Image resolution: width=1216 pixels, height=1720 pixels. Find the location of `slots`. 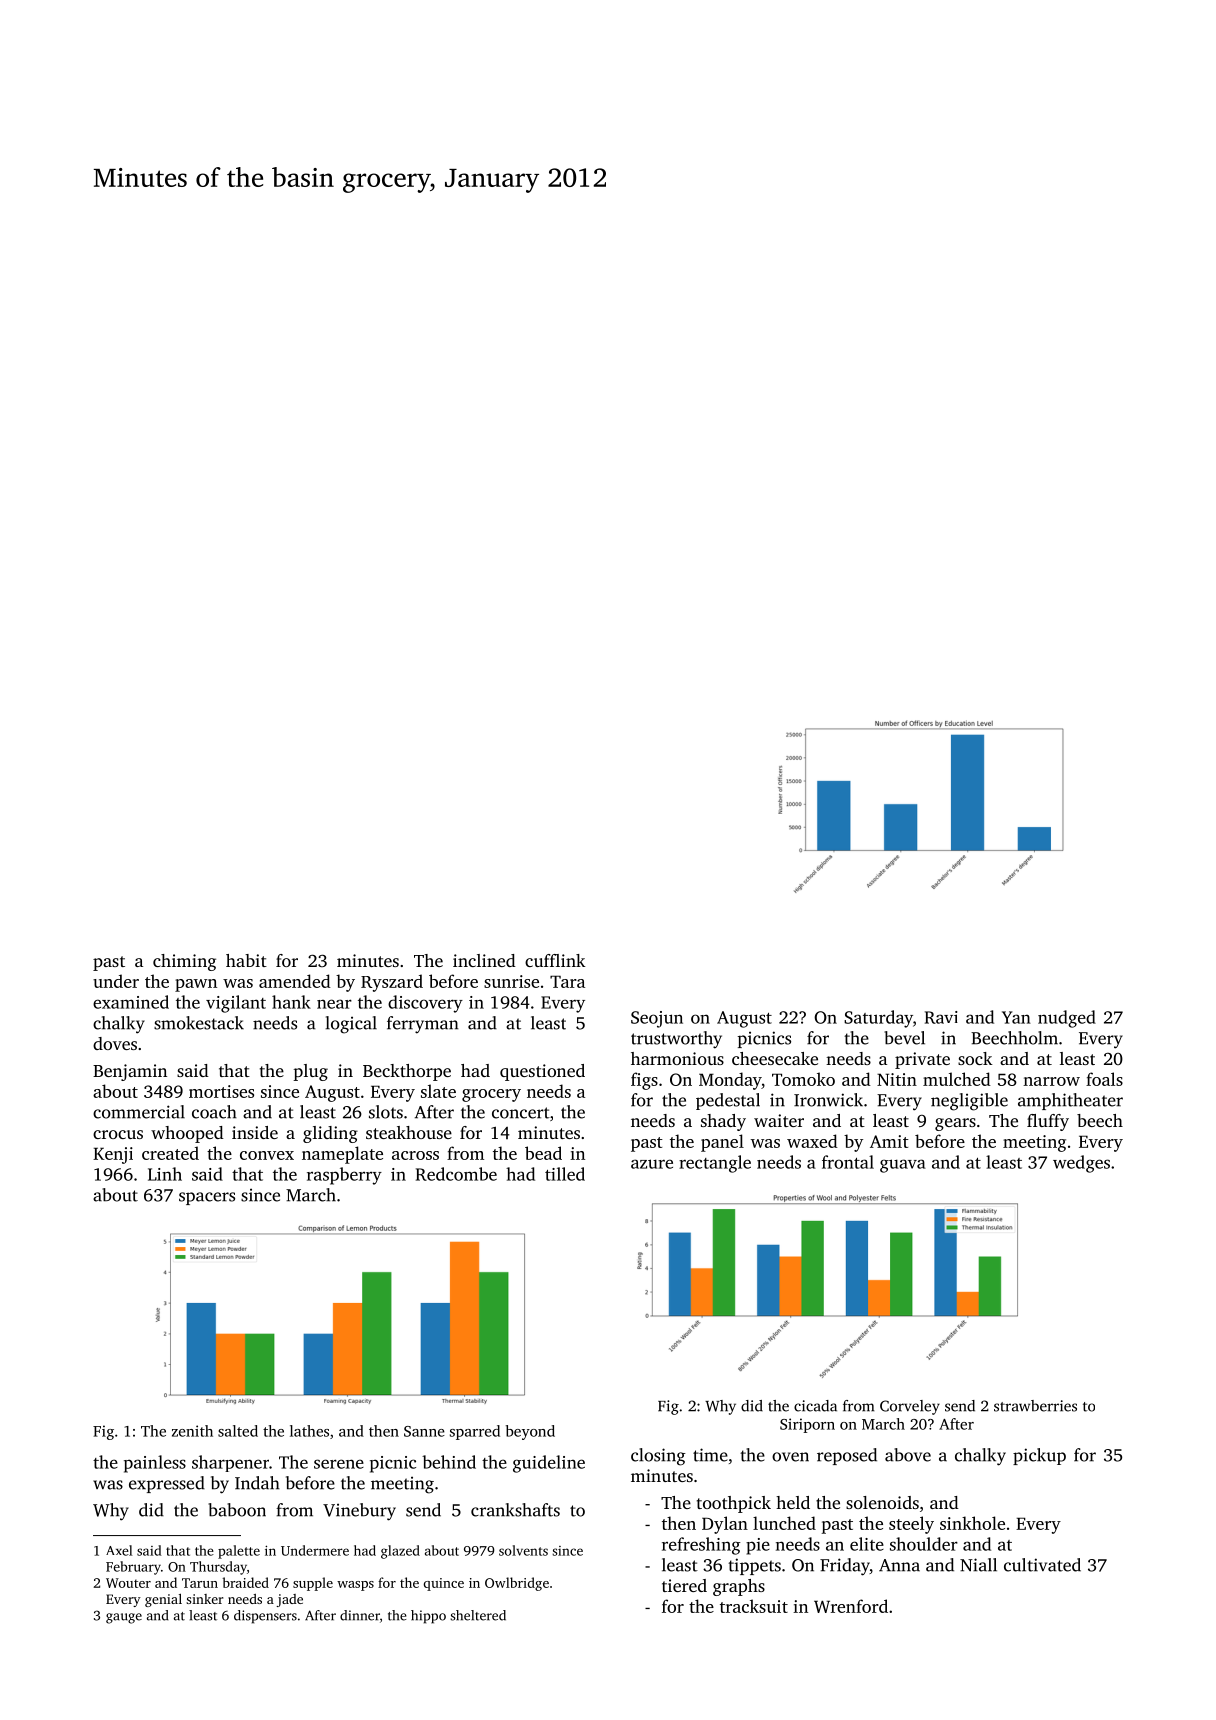

slots is located at coordinates (386, 1112).
